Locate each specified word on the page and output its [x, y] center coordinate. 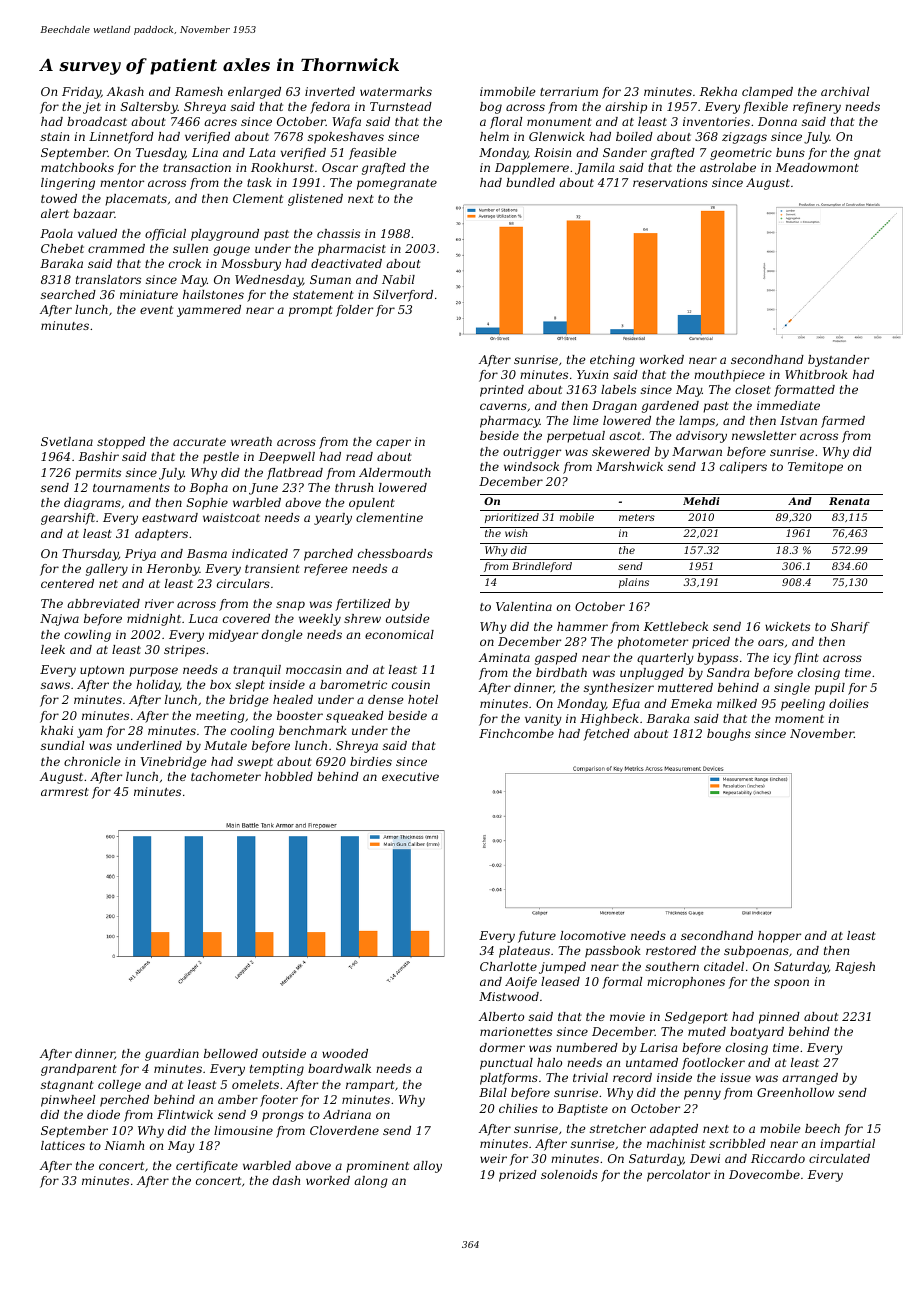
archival [845, 91]
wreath [251, 441]
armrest [65, 792]
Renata [849, 501]
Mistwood [509, 996]
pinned [779, 1018]
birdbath [561, 672]
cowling [87, 636]
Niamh [124, 1145]
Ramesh [199, 91]
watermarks [396, 91]
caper [393, 444]
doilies [849, 703]
